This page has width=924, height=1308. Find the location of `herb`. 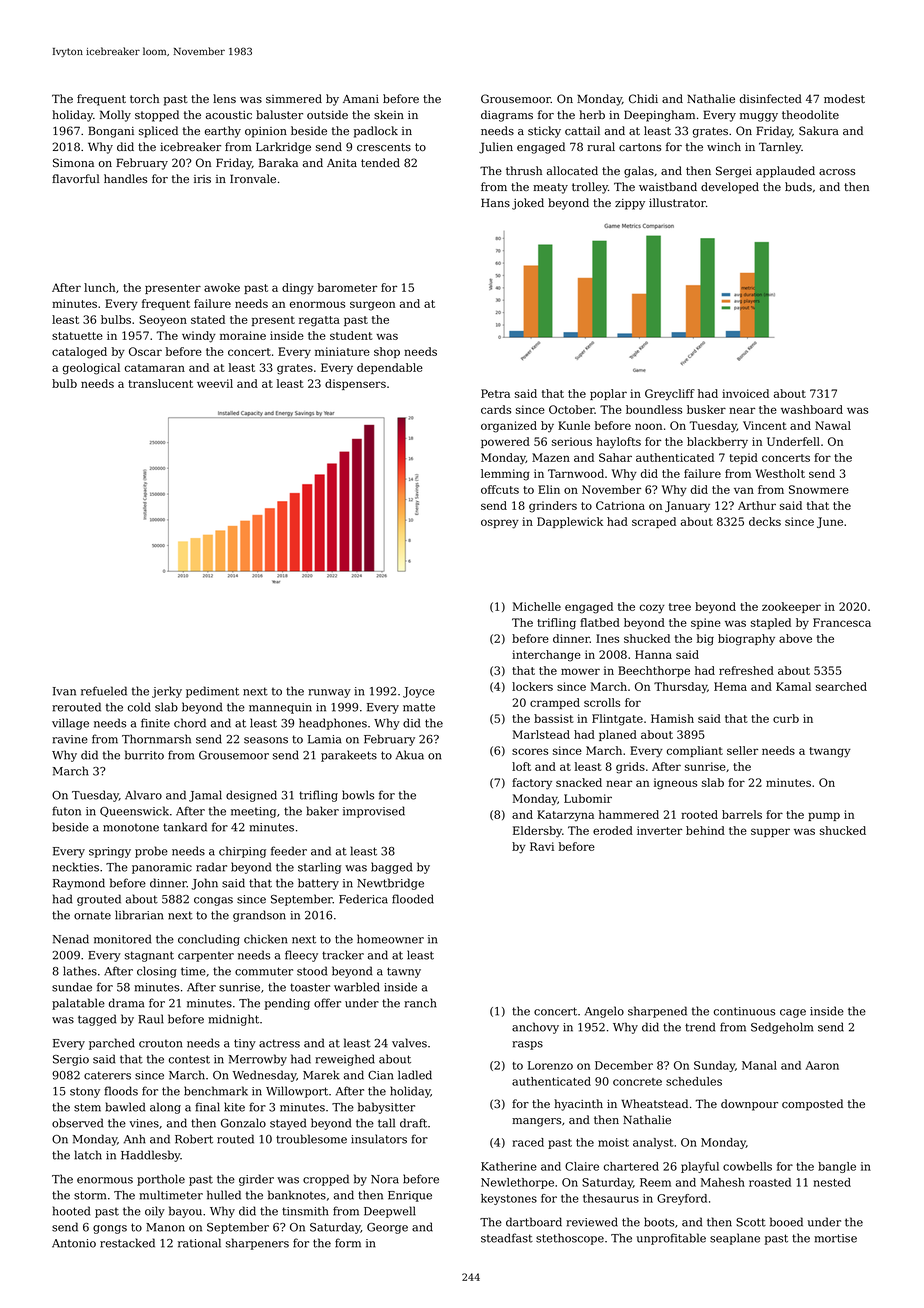

herb is located at coordinates (592, 114).
